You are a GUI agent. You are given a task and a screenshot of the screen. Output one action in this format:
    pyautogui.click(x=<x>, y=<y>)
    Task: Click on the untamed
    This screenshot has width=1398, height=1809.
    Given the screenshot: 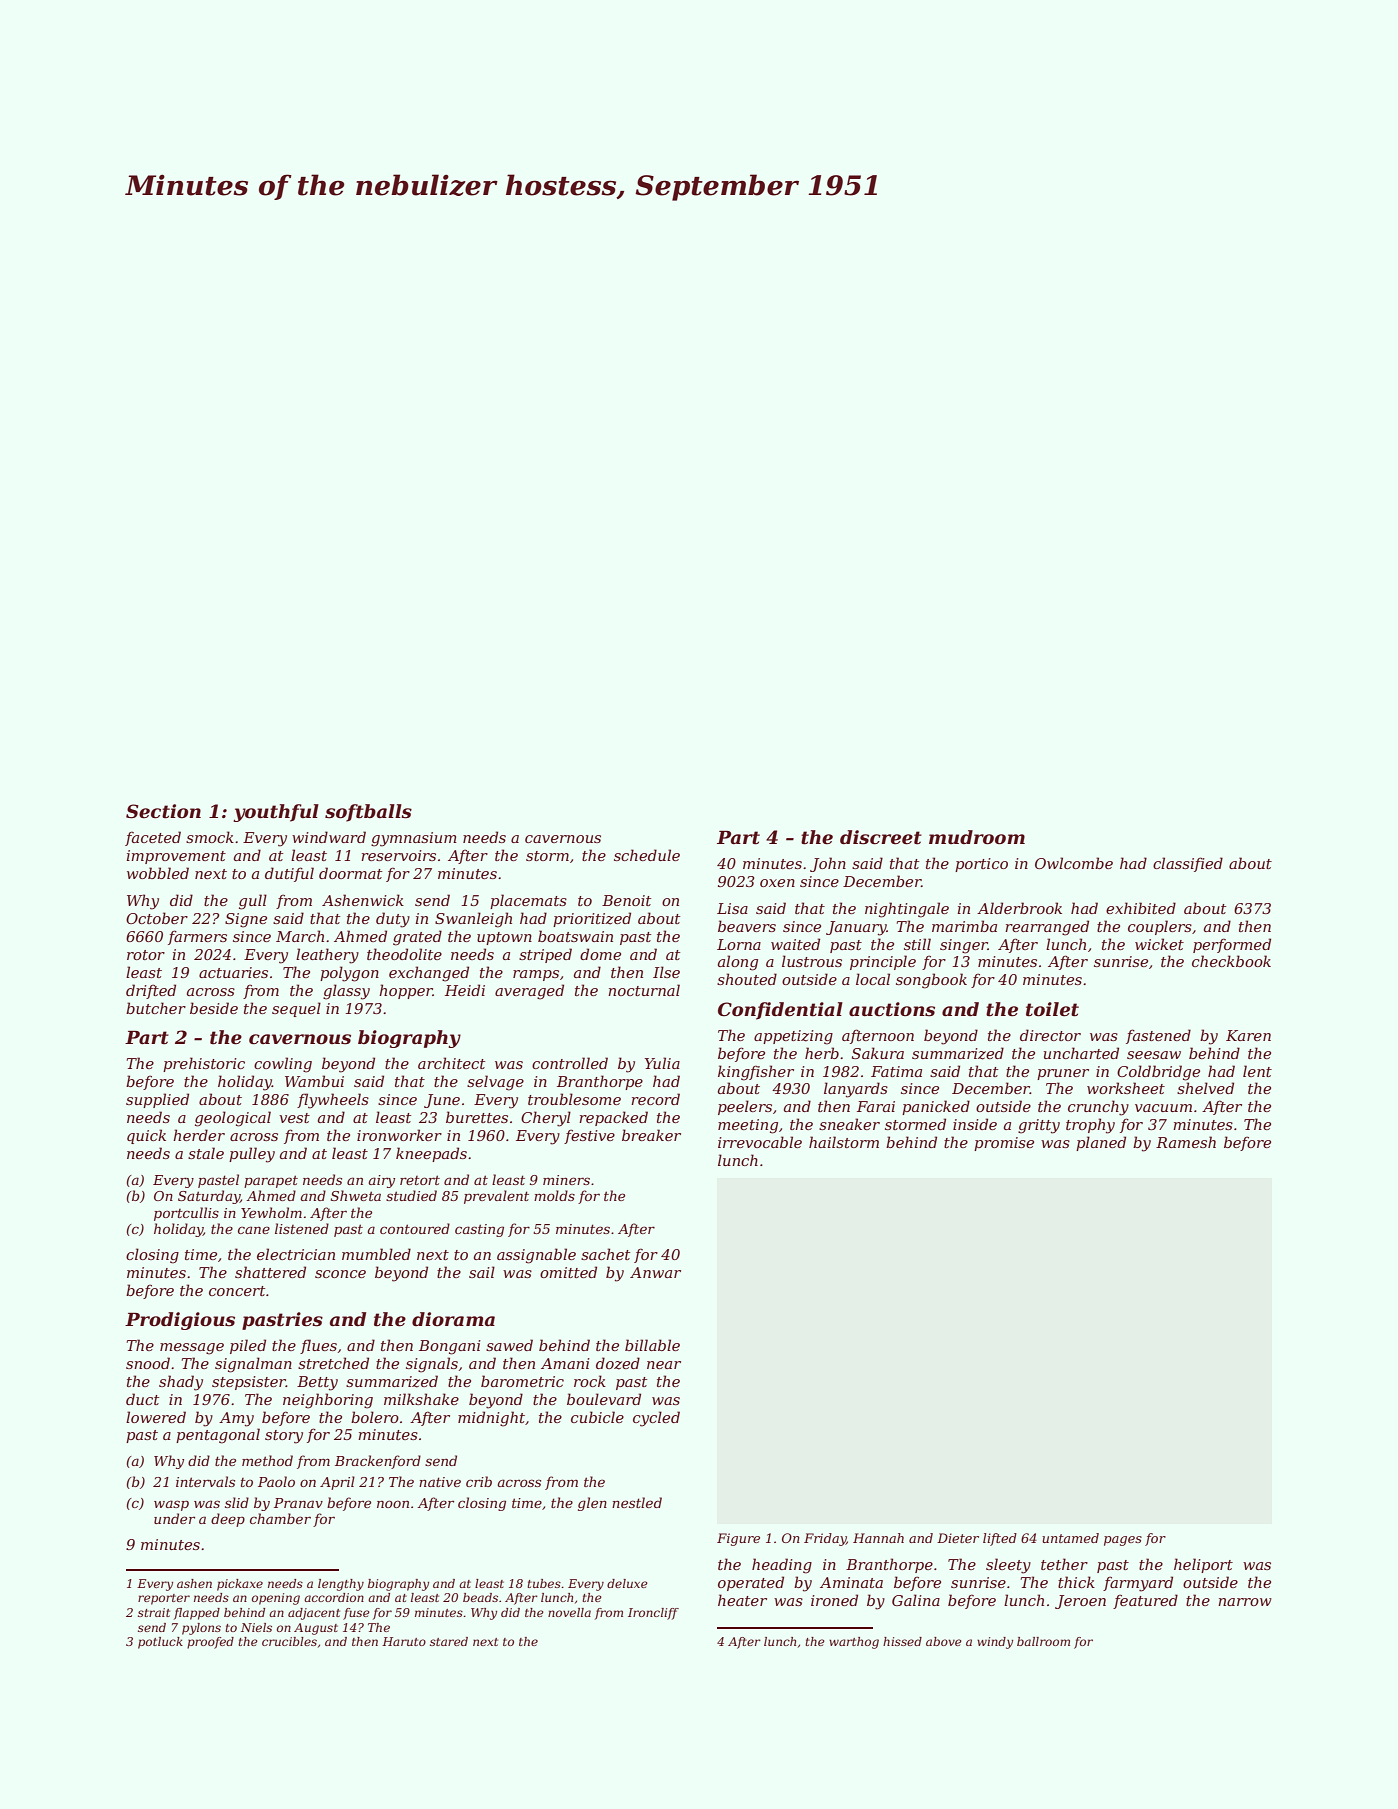 What is the action you would take?
    pyautogui.click(x=1070, y=1538)
